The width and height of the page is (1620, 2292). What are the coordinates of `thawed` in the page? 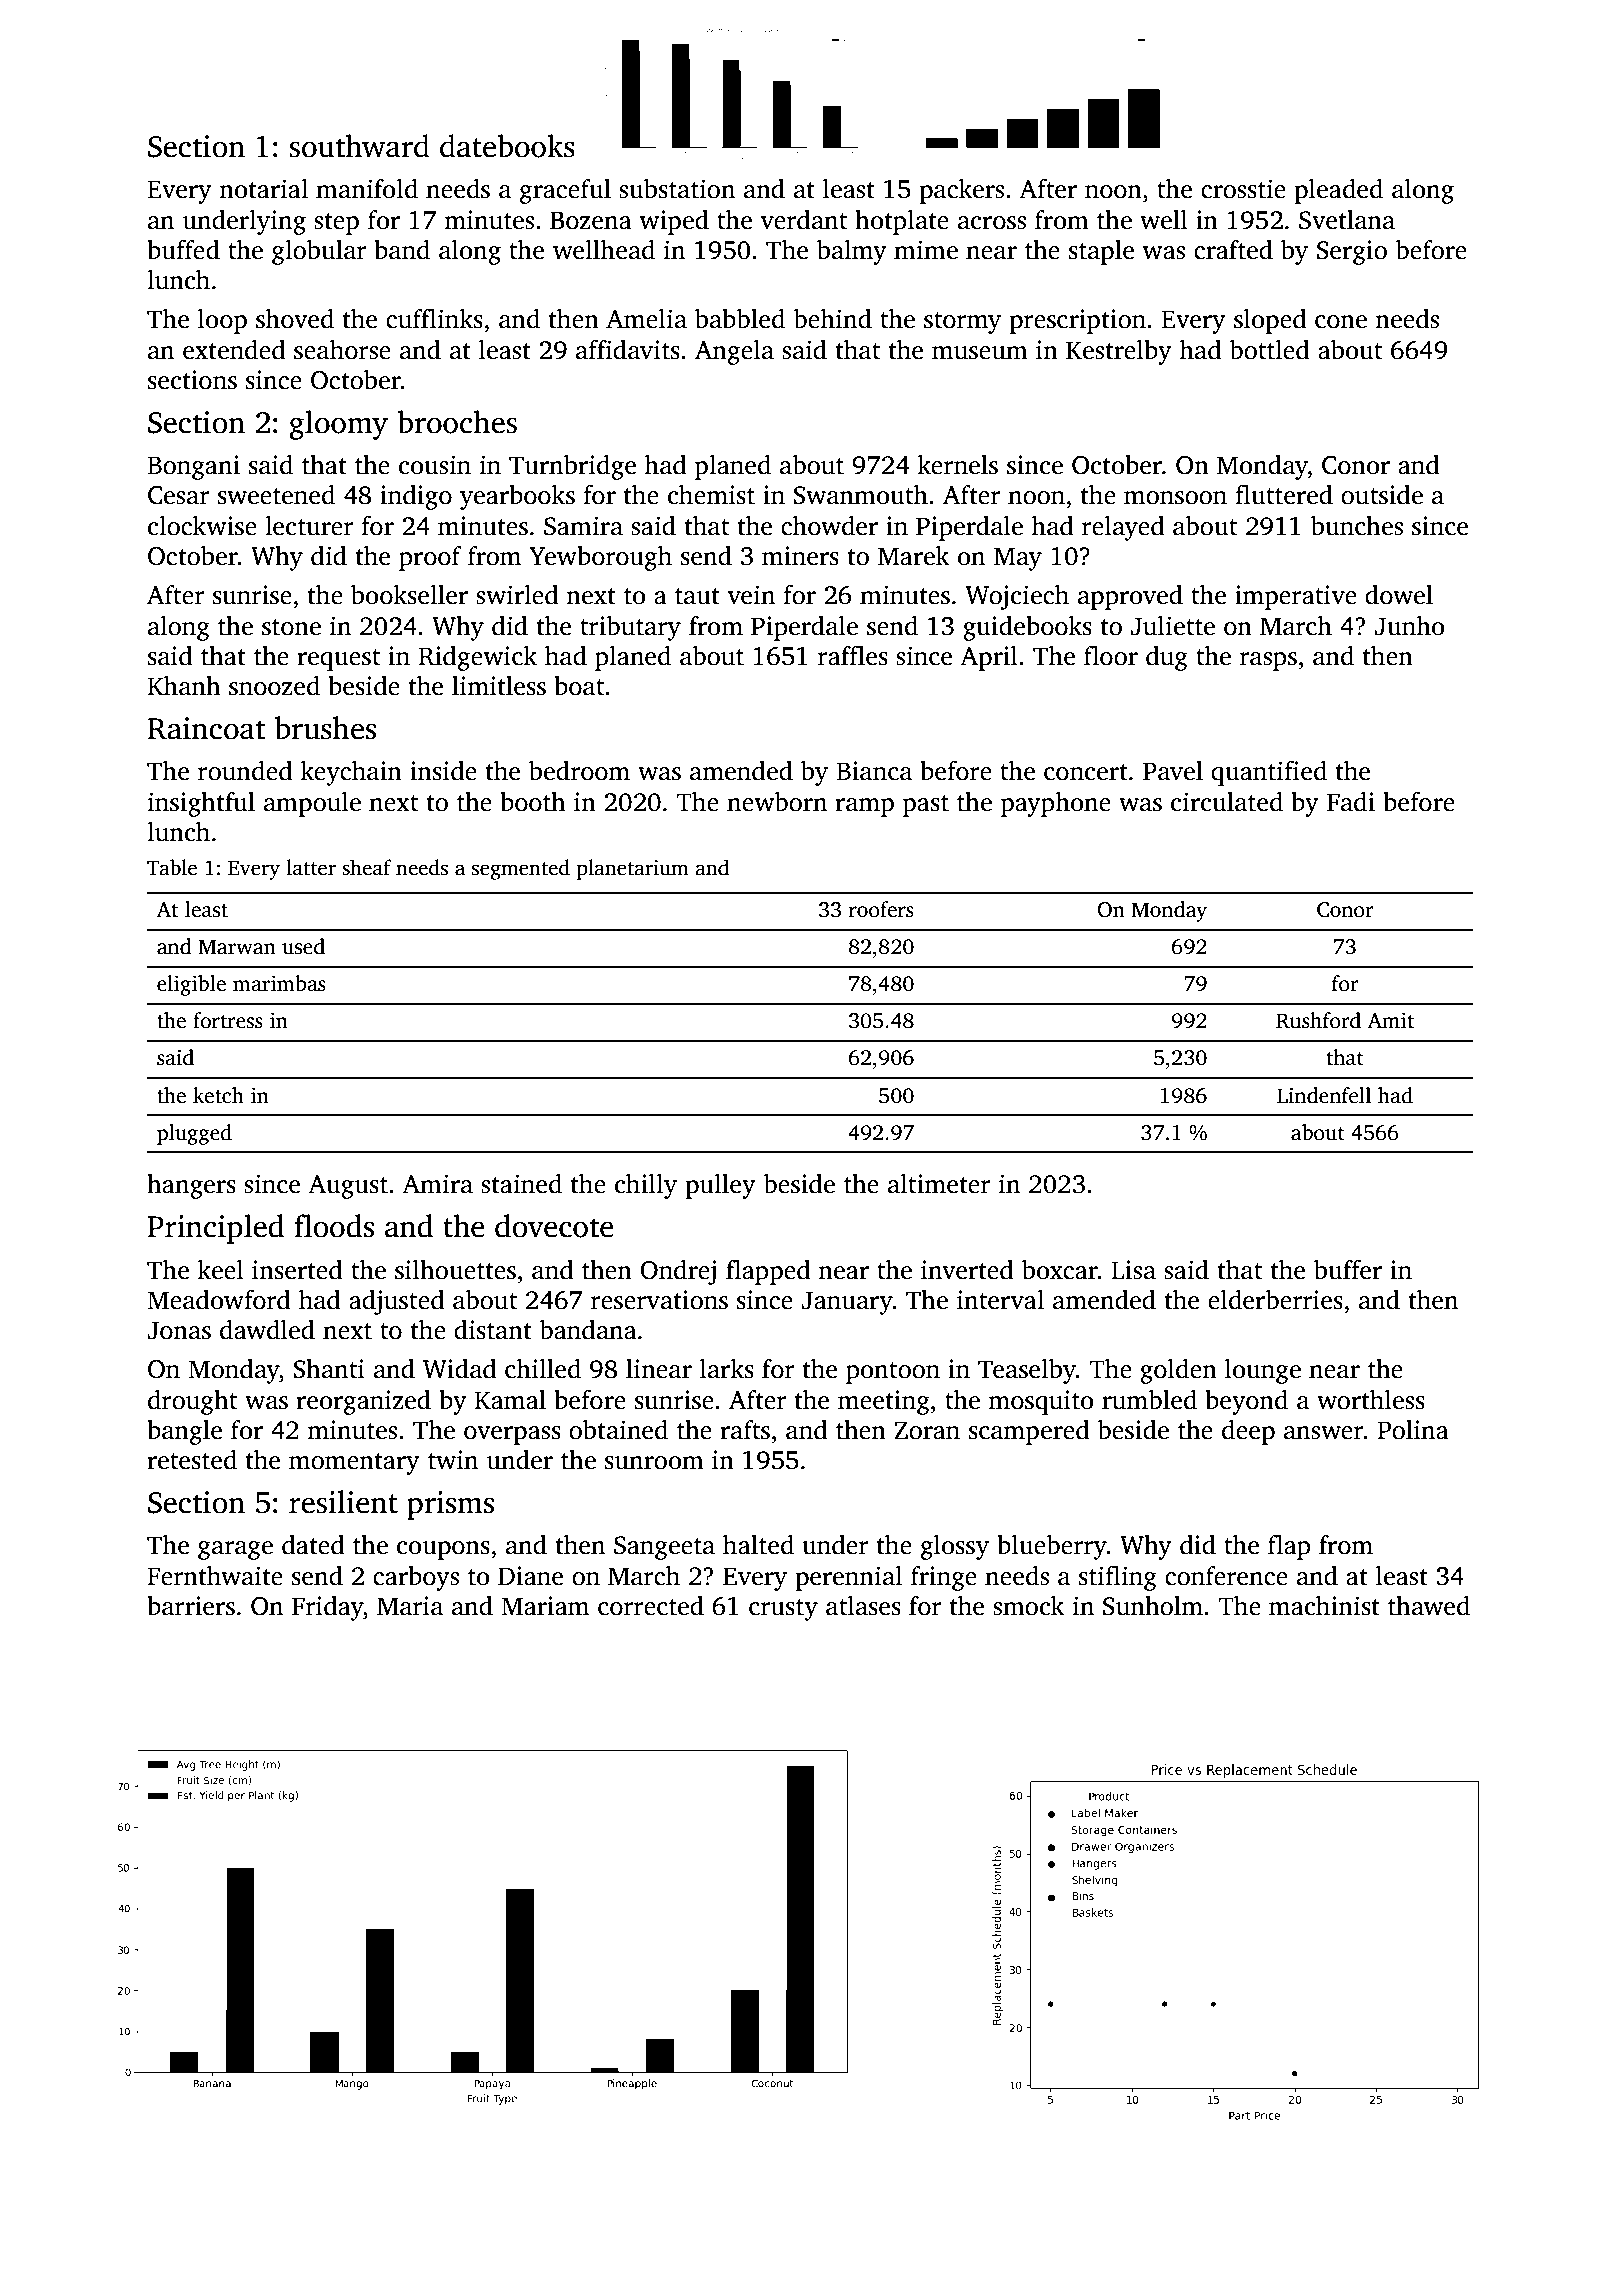 It's located at (1429, 1606).
